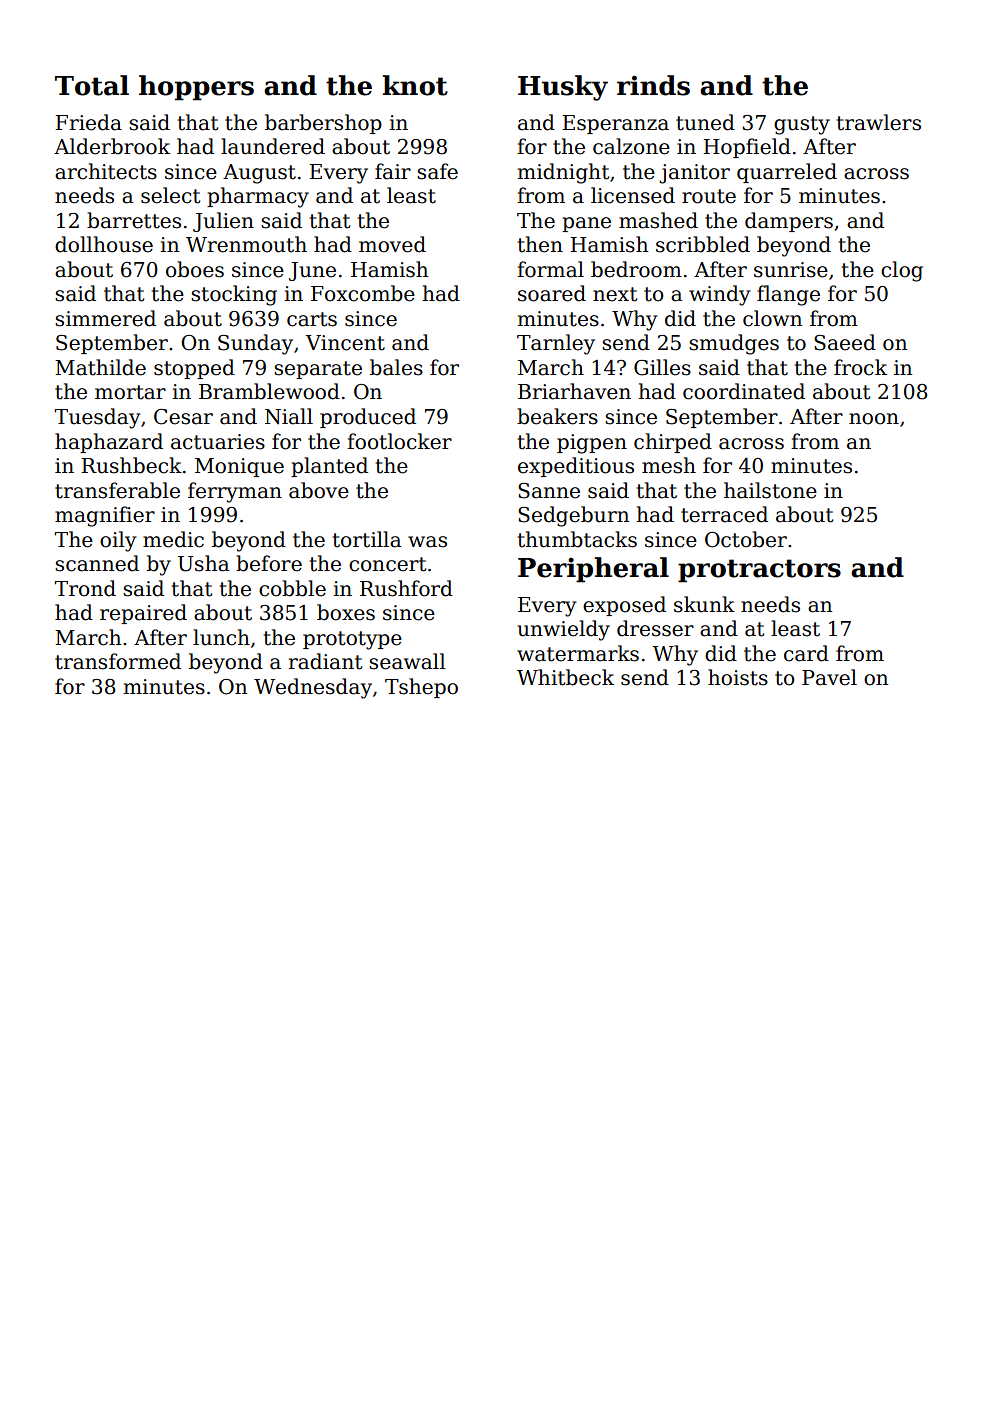  Describe the element at coordinates (100, 367) in the image. I see `Mathilde` at that location.
